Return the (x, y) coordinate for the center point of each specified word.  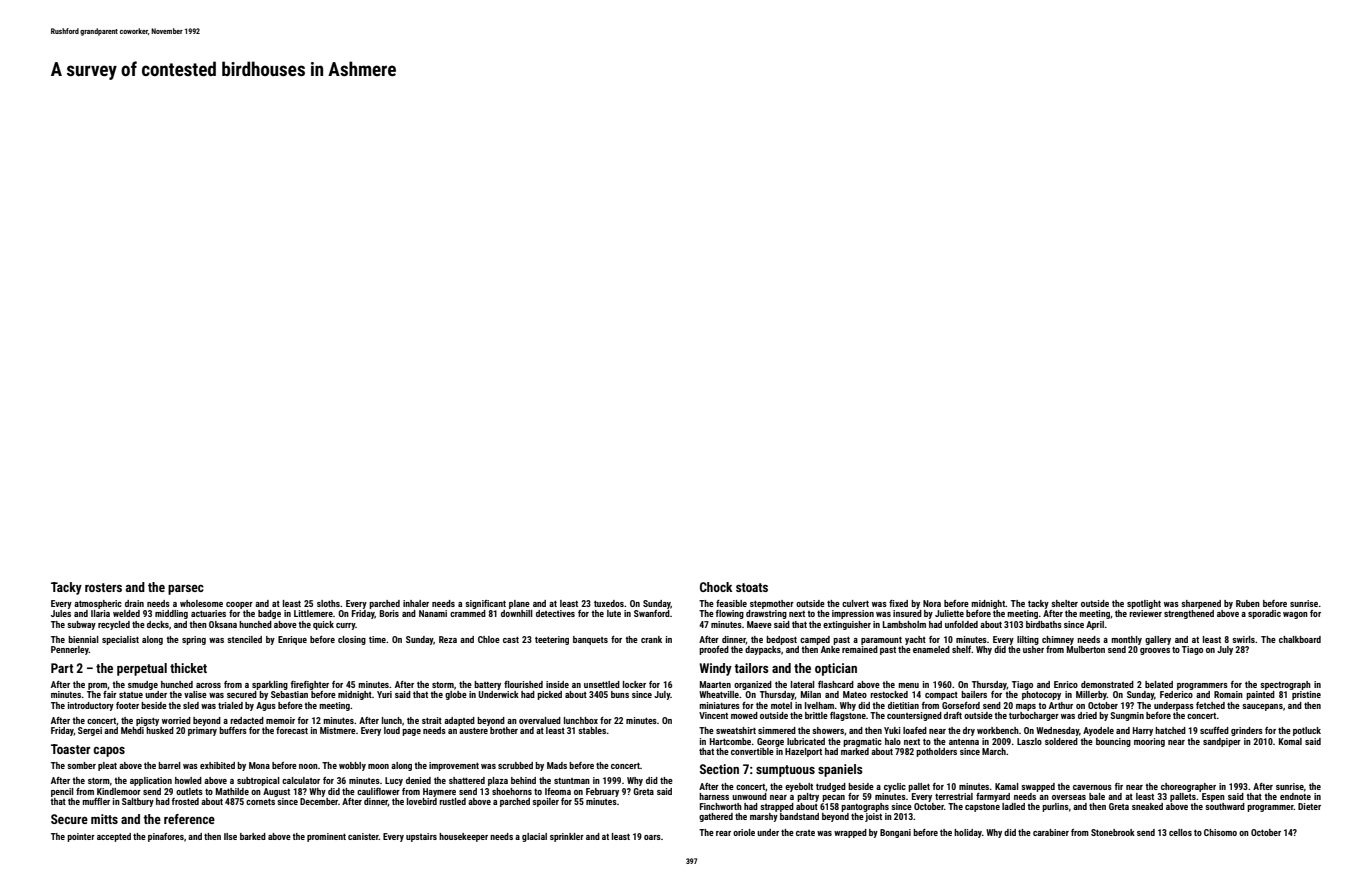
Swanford (652, 613)
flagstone (848, 716)
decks (158, 624)
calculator (301, 780)
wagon (1295, 615)
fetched (1210, 705)
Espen (1213, 797)
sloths (328, 603)
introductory (91, 706)
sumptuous (785, 771)
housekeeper (463, 837)
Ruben (1248, 603)
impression (853, 614)
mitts (104, 819)
